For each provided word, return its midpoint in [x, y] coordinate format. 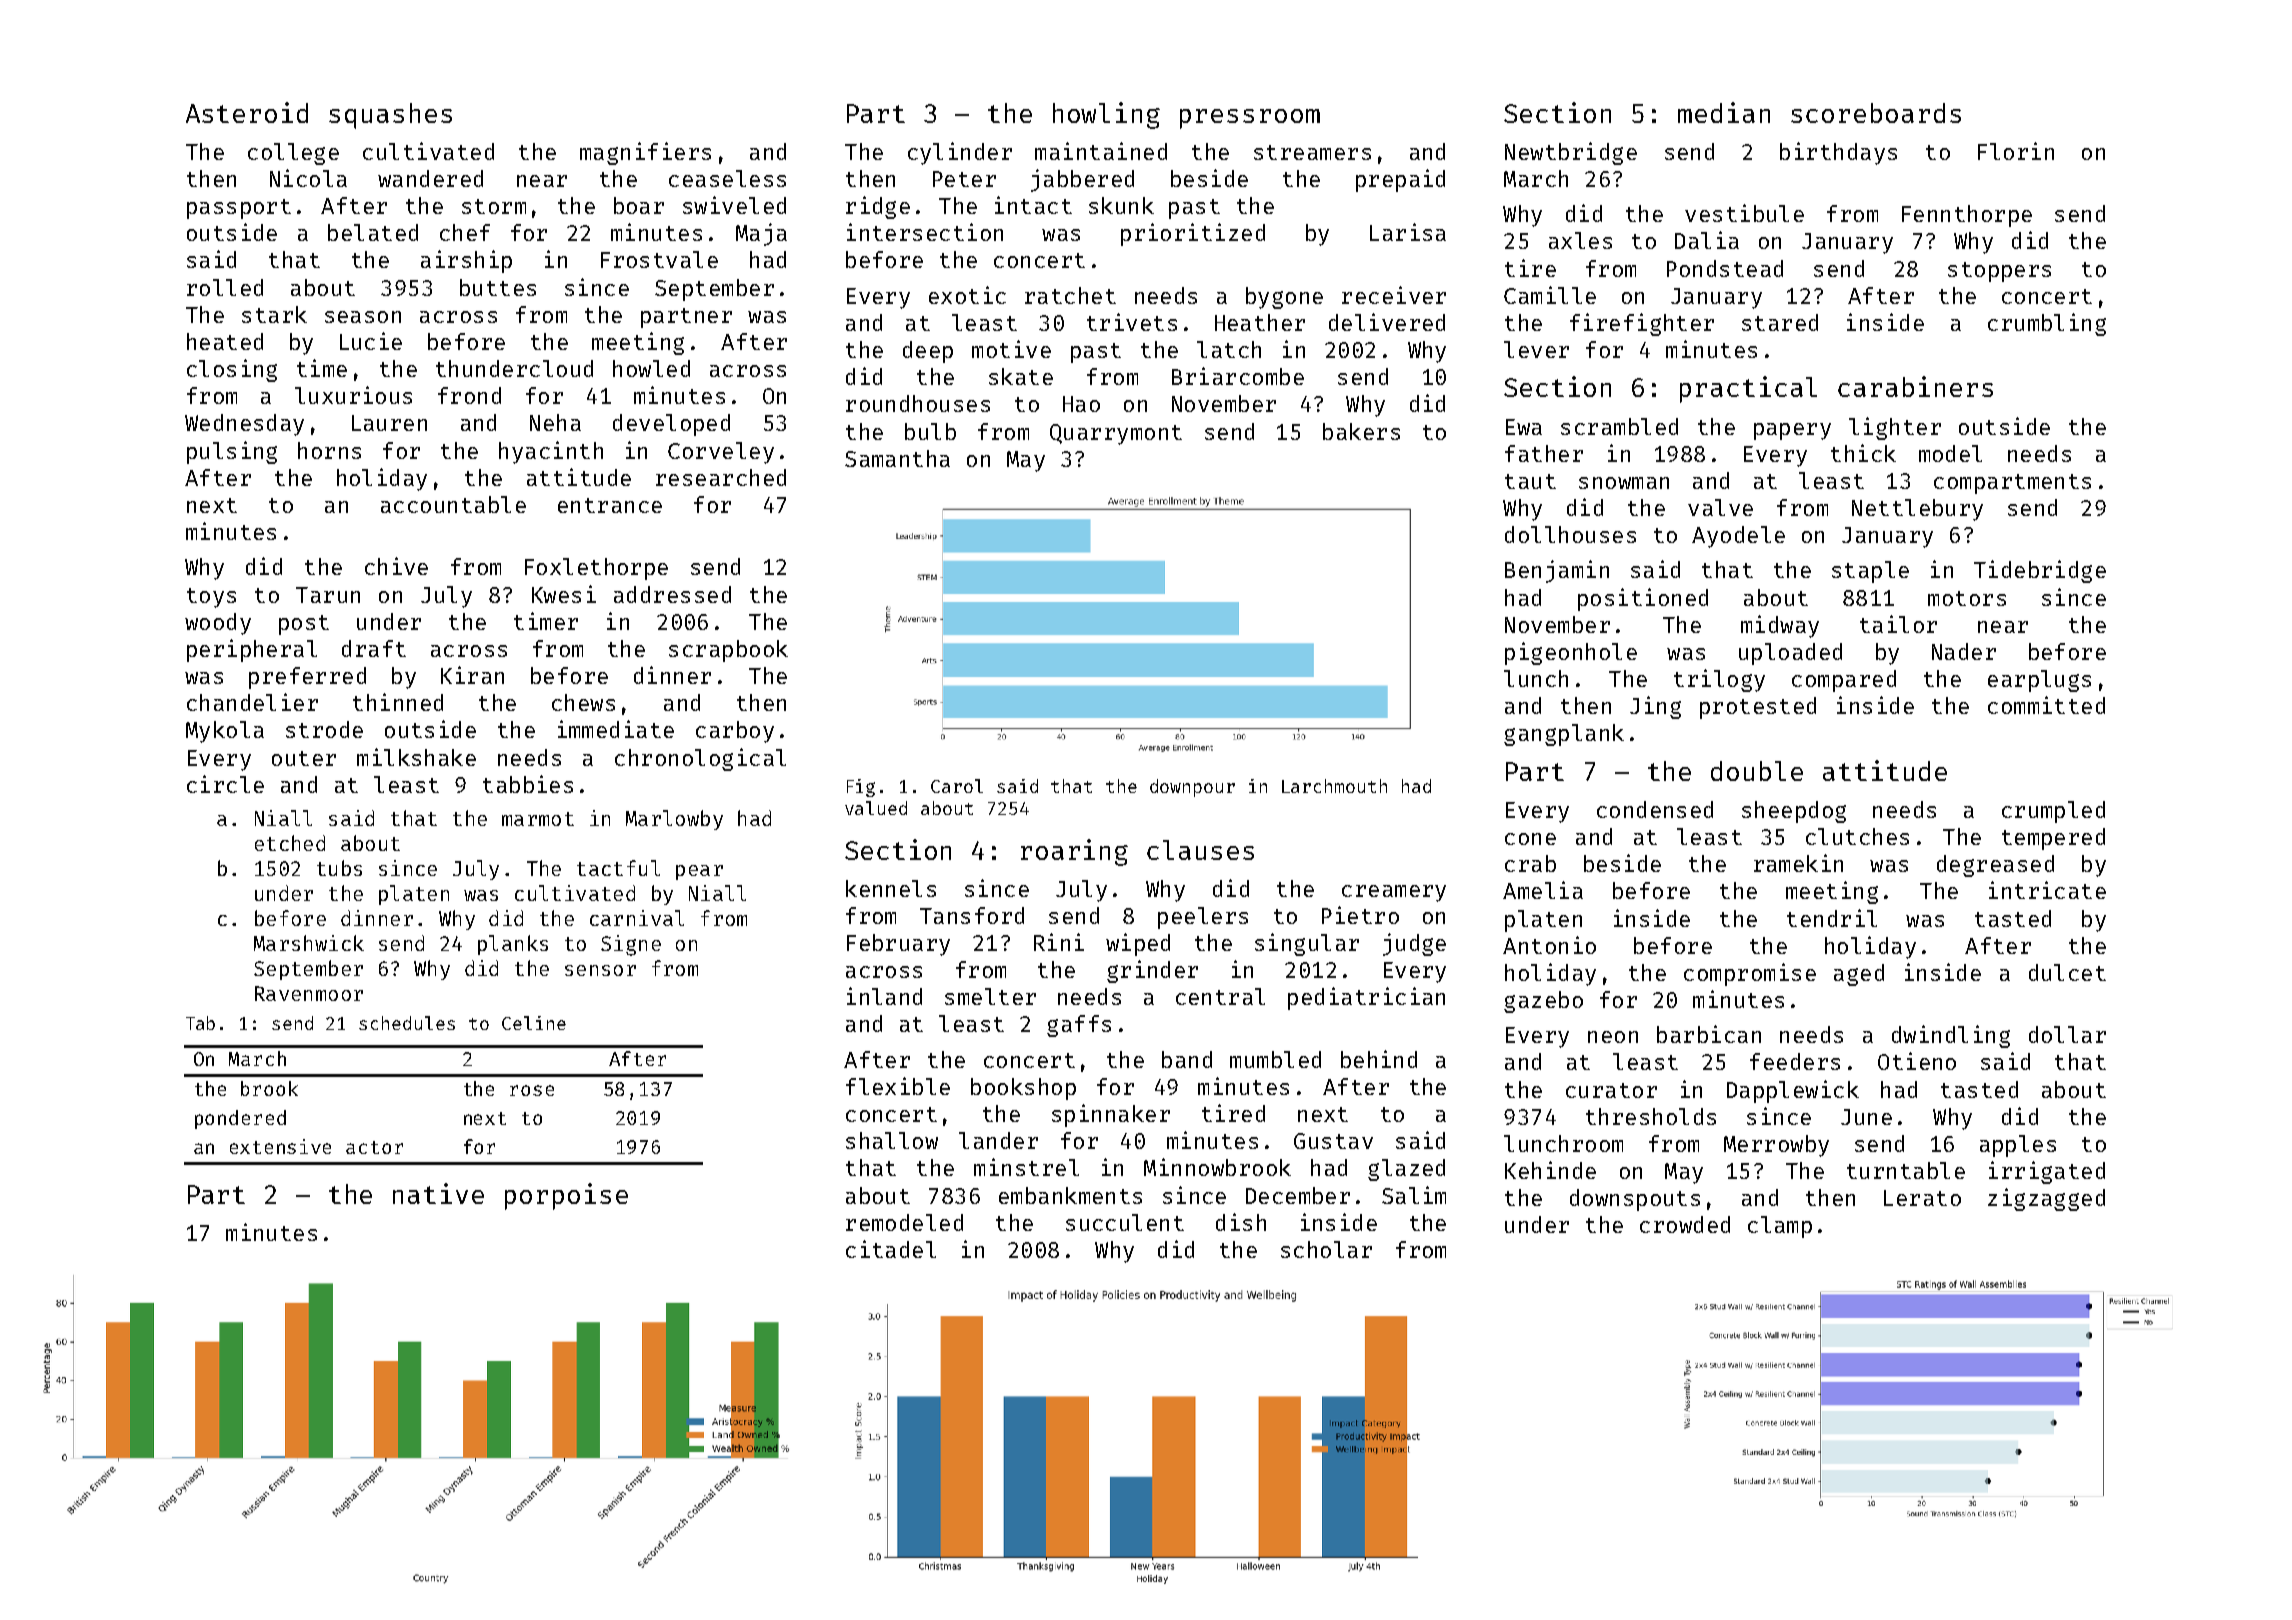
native [438, 1193]
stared [1780, 322]
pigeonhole [1571, 653]
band [1187, 1059]
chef [465, 232]
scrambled [1619, 426]
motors [1967, 598]
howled [651, 368]
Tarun [328, 595]
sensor [600, 970]
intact [1033, 205]
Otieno [1917, 1061]
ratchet [1070, 295]
